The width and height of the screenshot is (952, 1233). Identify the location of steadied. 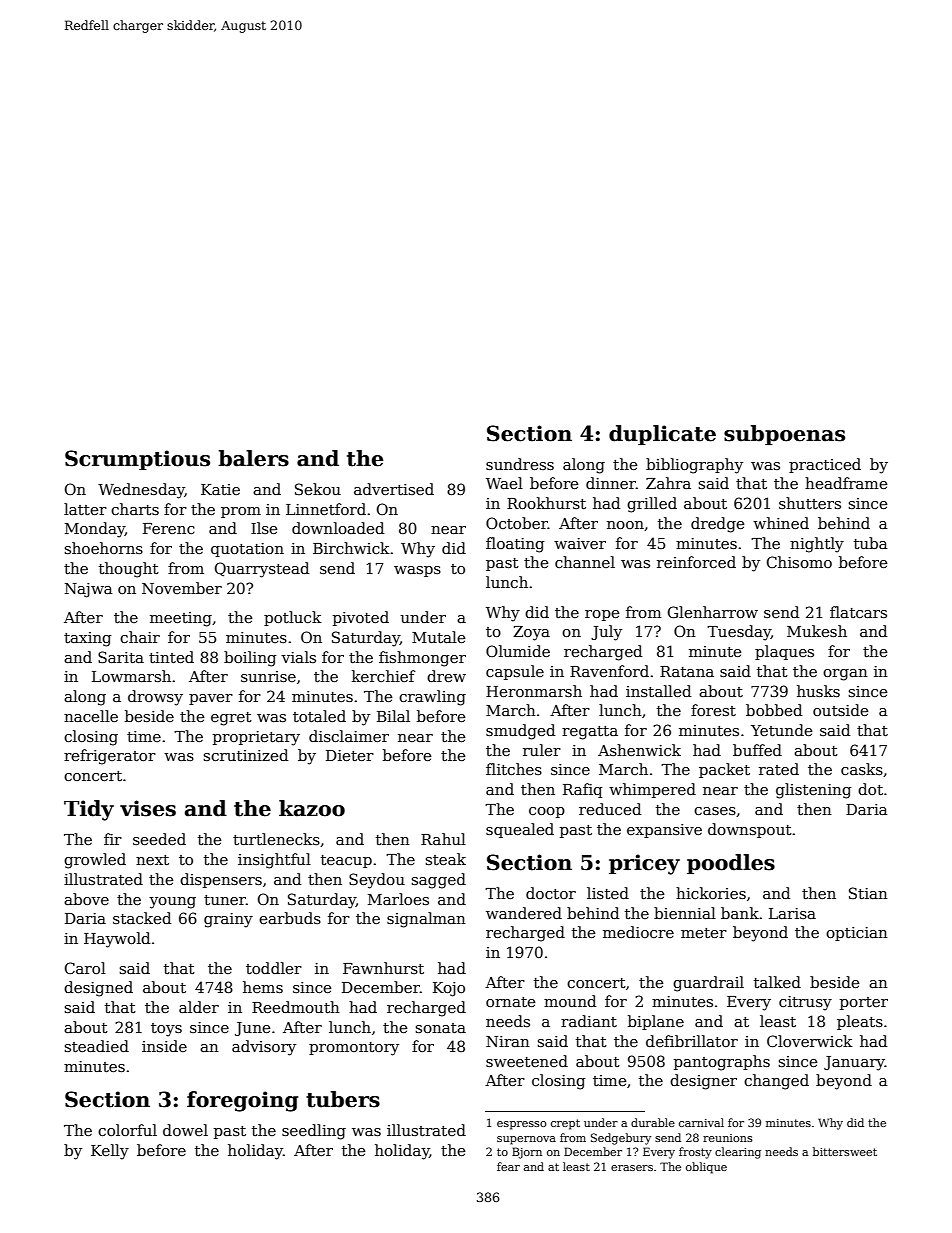
(97, 1046).
